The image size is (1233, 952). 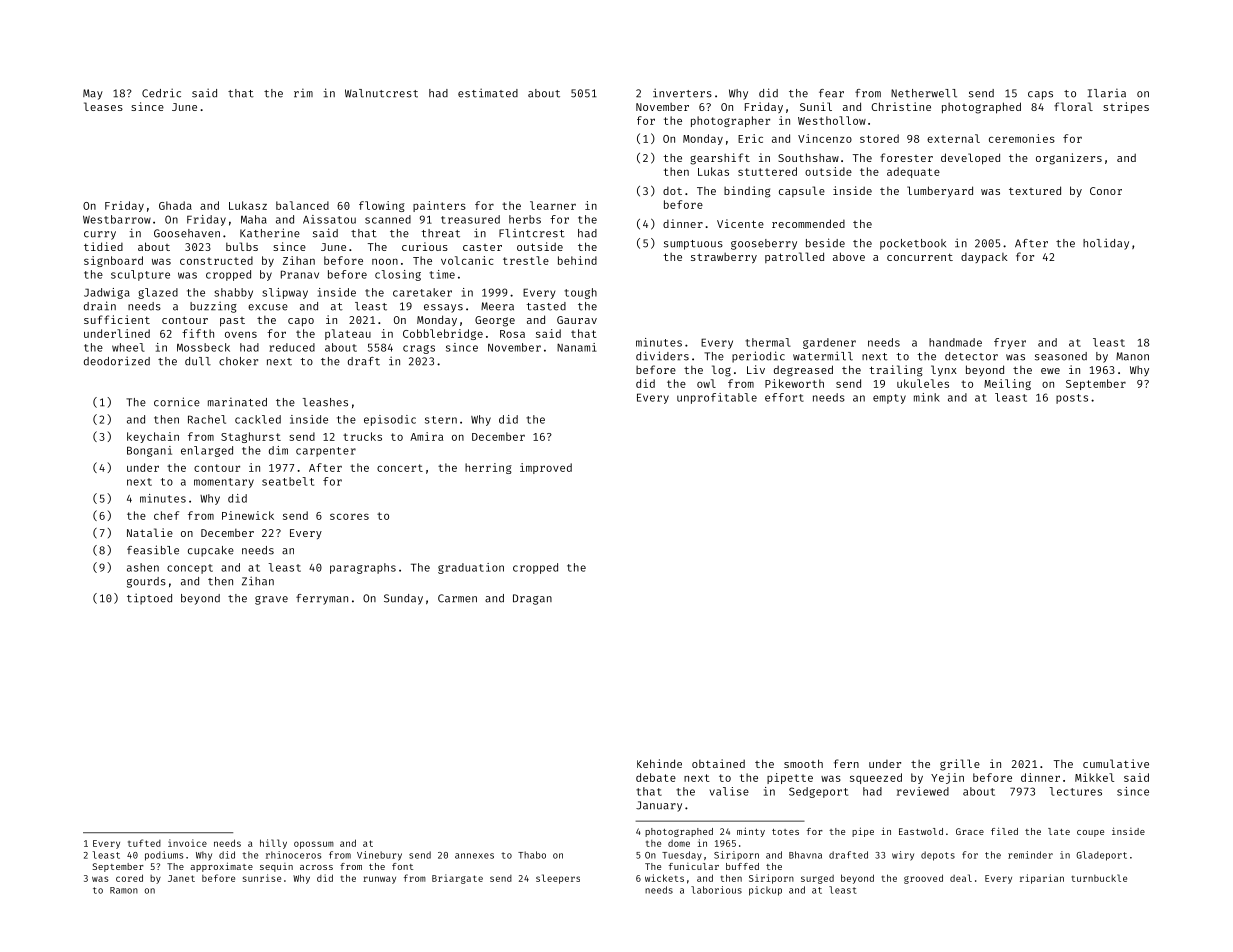 What do you see at coordinates (546, 468) in the screenshot?
I see `improved` at bounding box center [546, 468].
